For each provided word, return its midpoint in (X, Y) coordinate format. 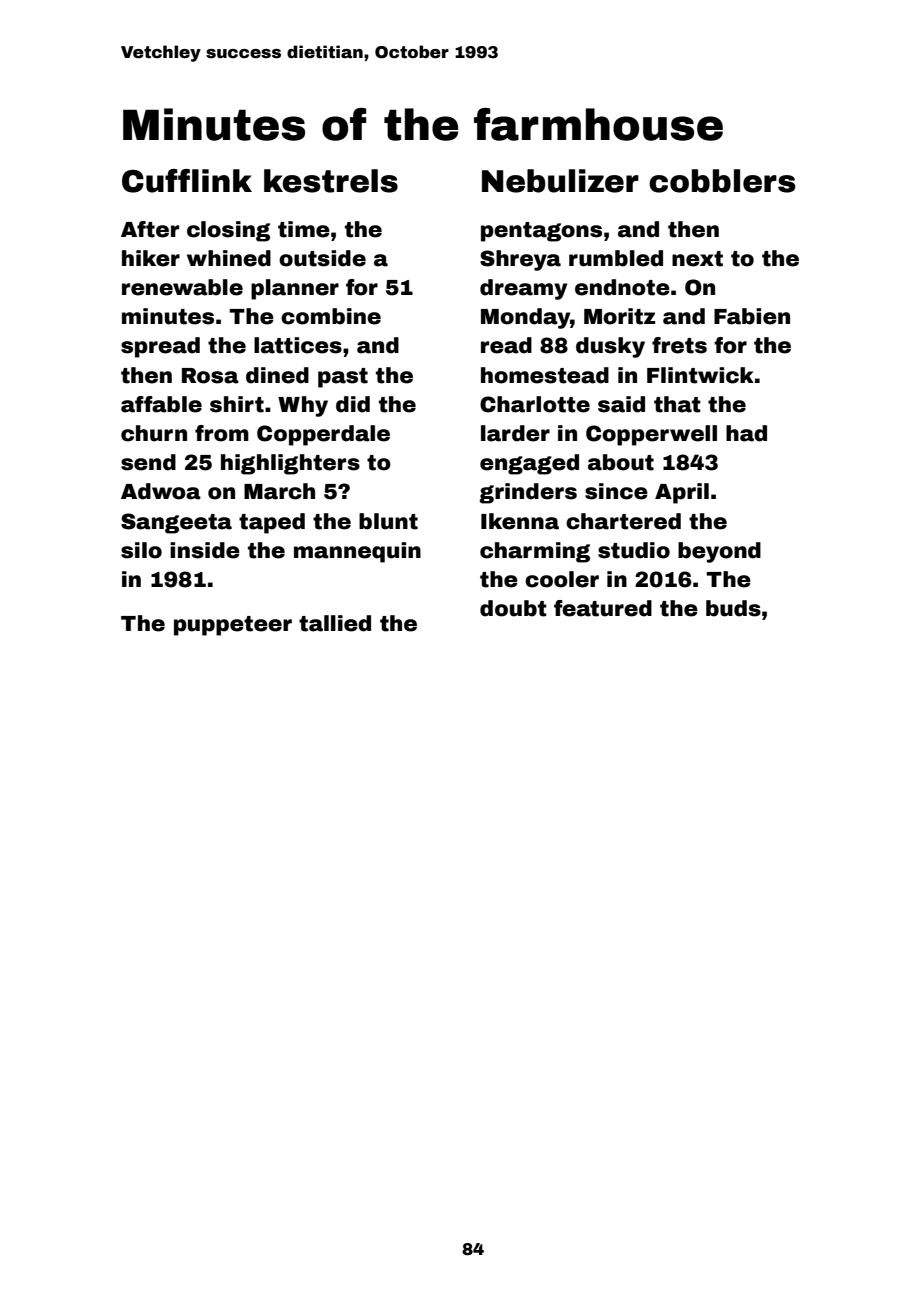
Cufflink (187, 181)
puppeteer (233, 626)
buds (733, 608)
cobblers (722, 181)
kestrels (331, 181)
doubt (513, 608)
